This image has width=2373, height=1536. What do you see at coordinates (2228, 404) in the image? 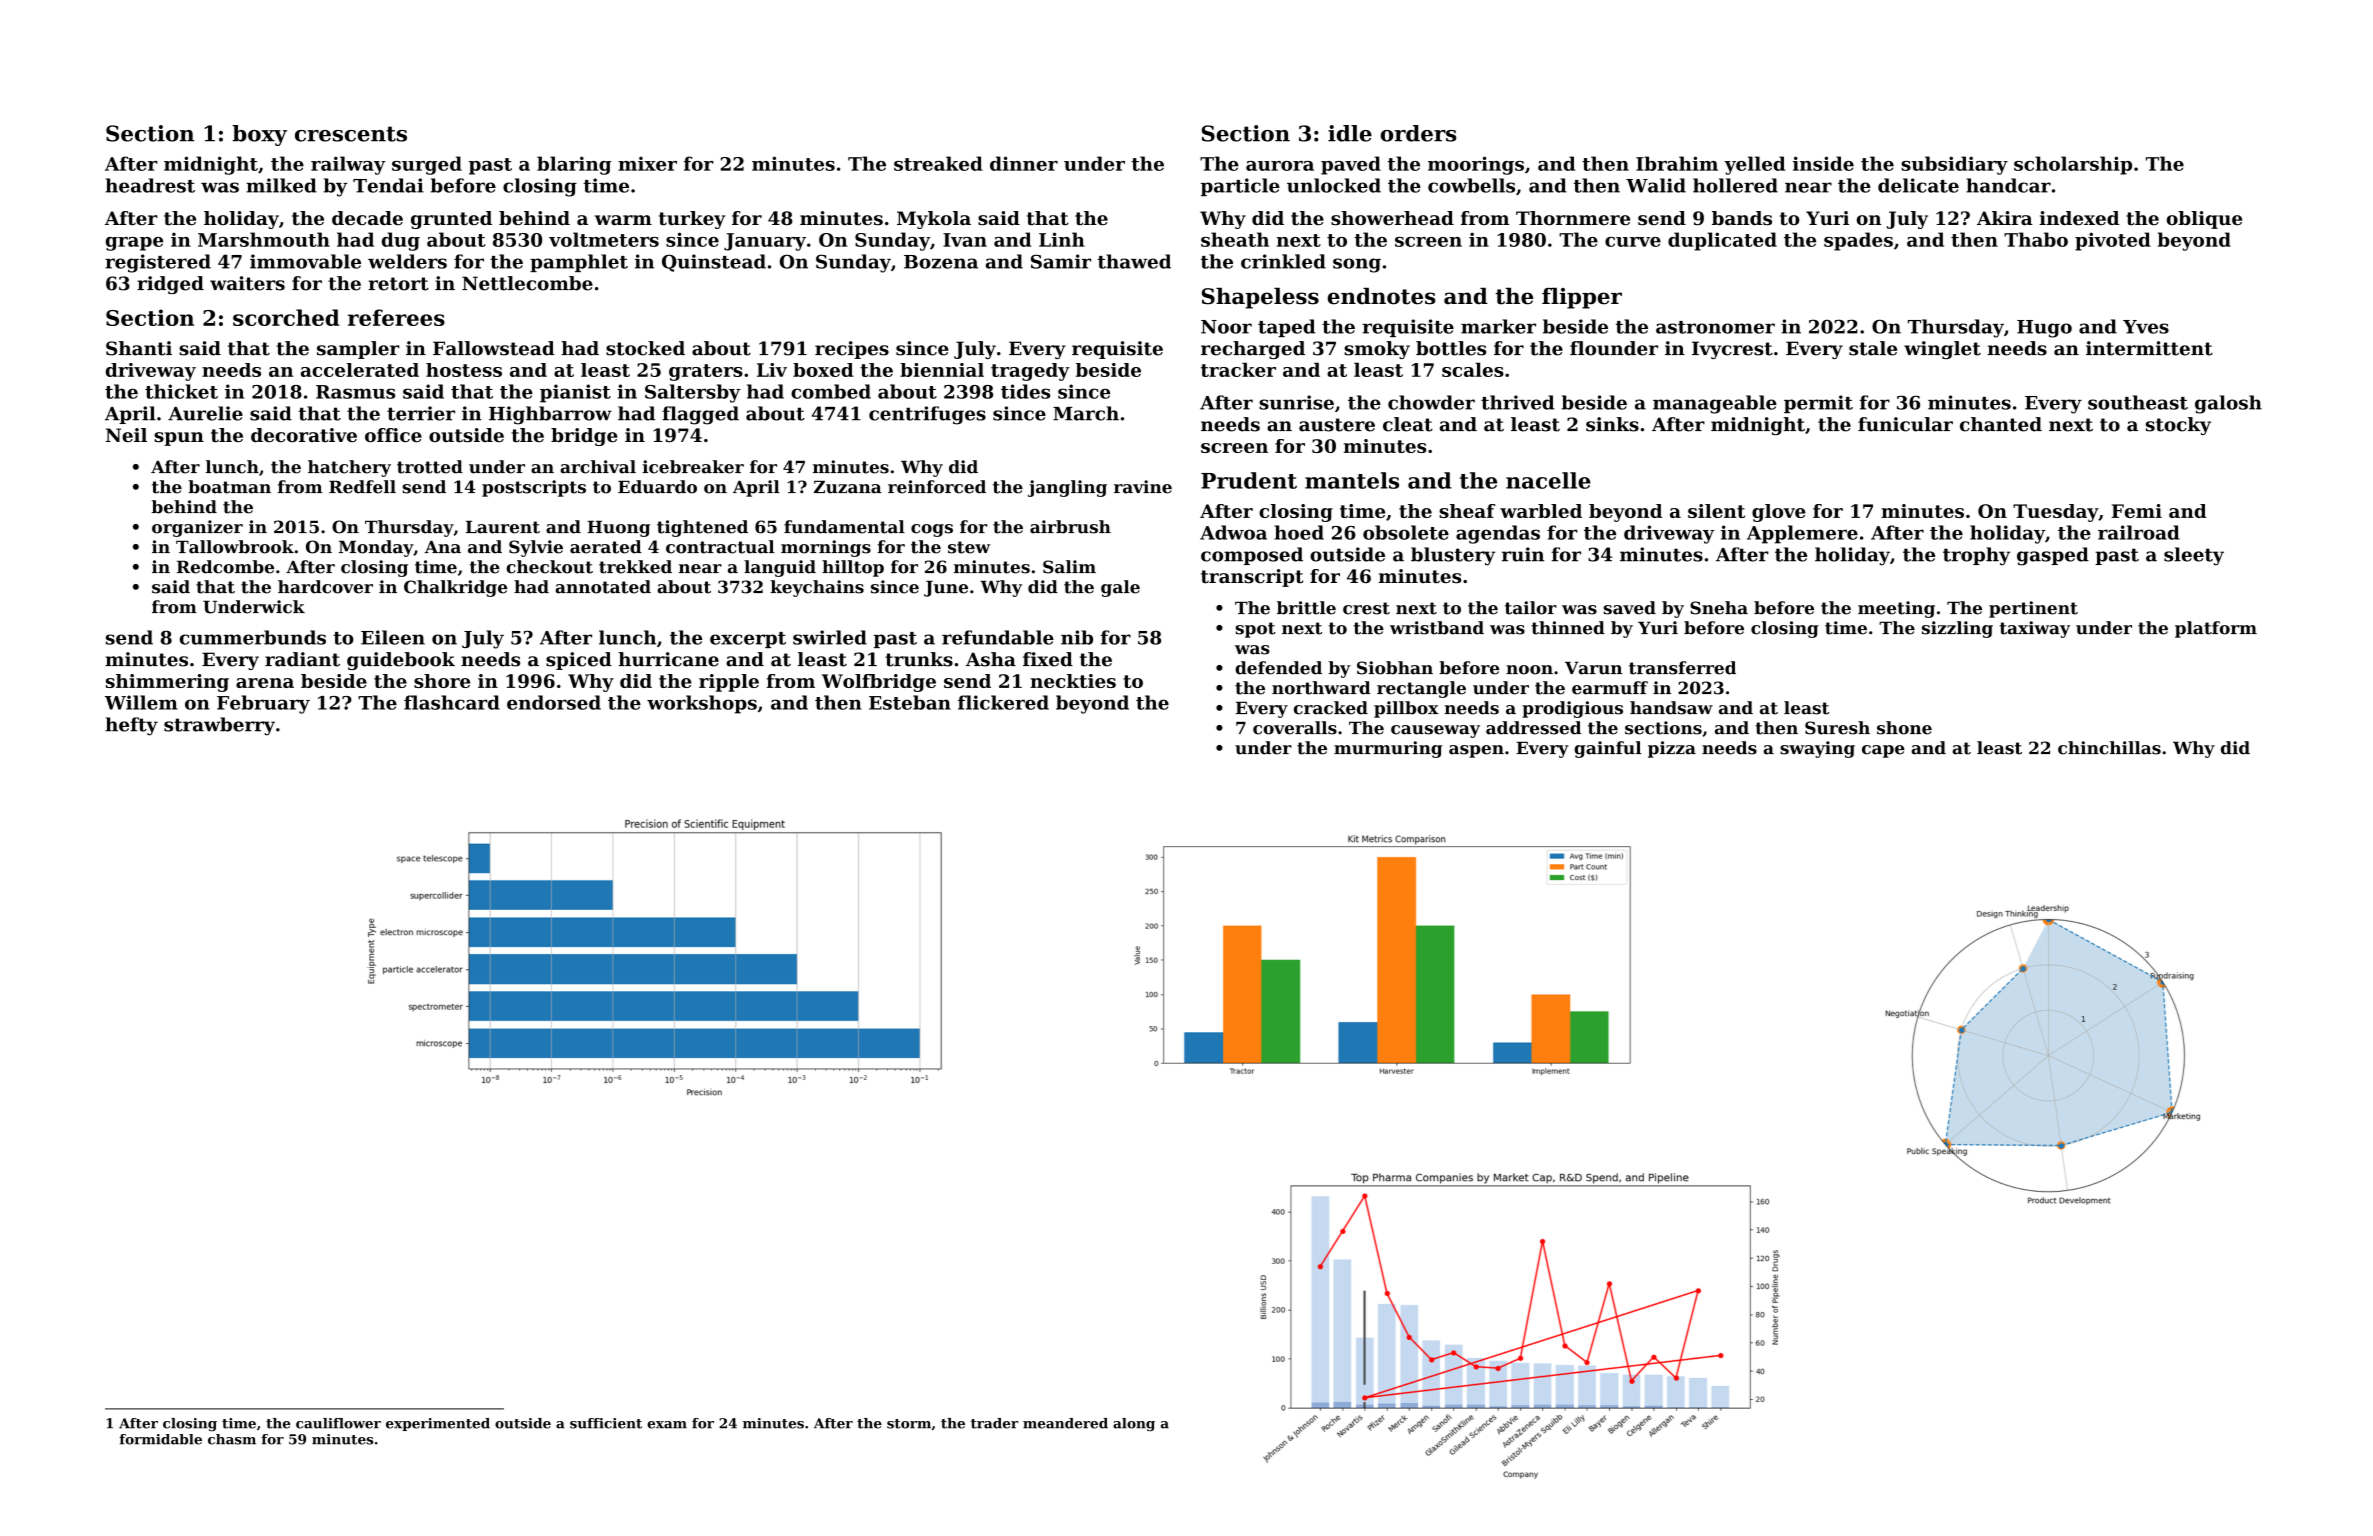
I see `galosh` at bounding box center [2228, 404].
